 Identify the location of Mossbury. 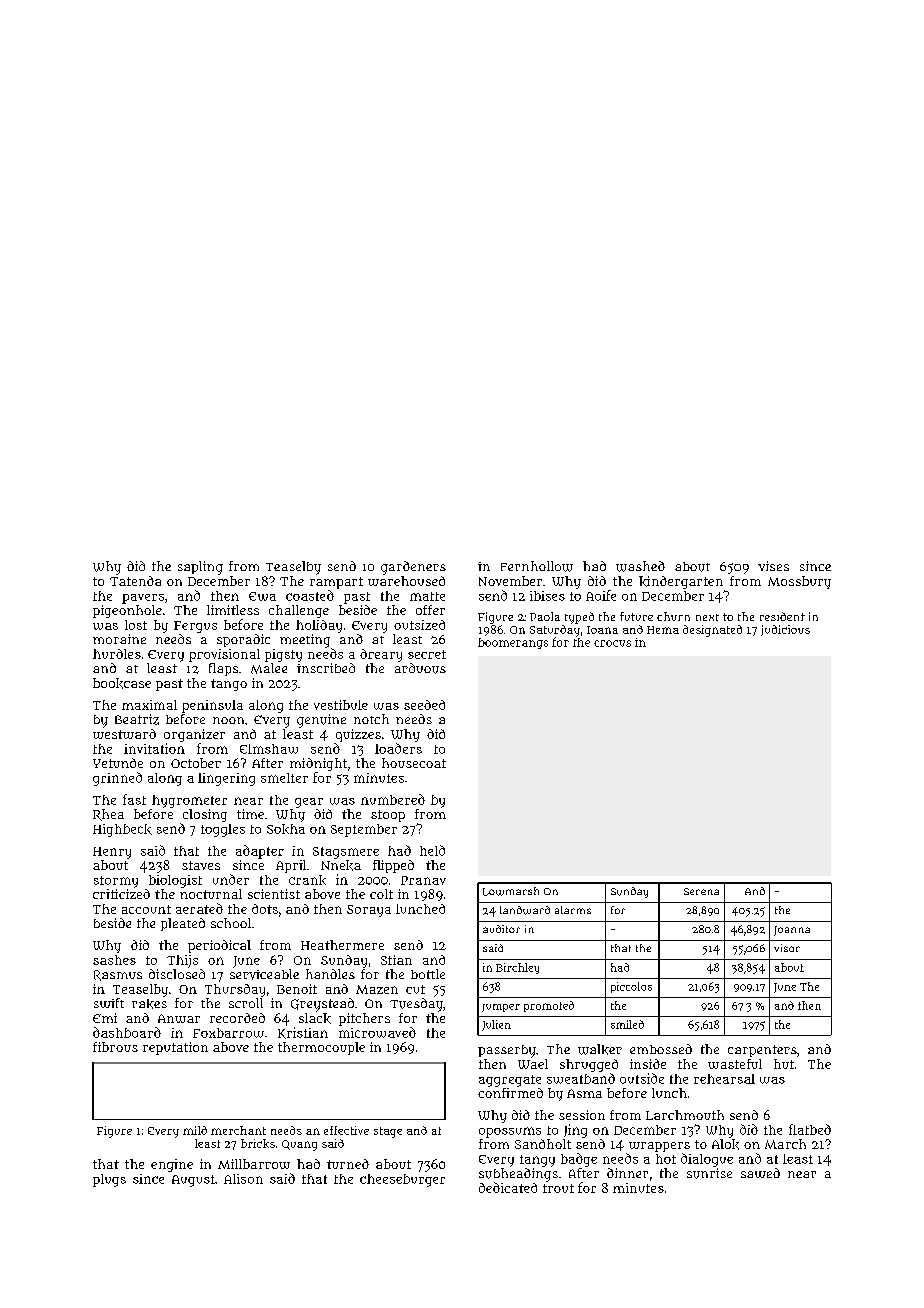
(799, 582).
